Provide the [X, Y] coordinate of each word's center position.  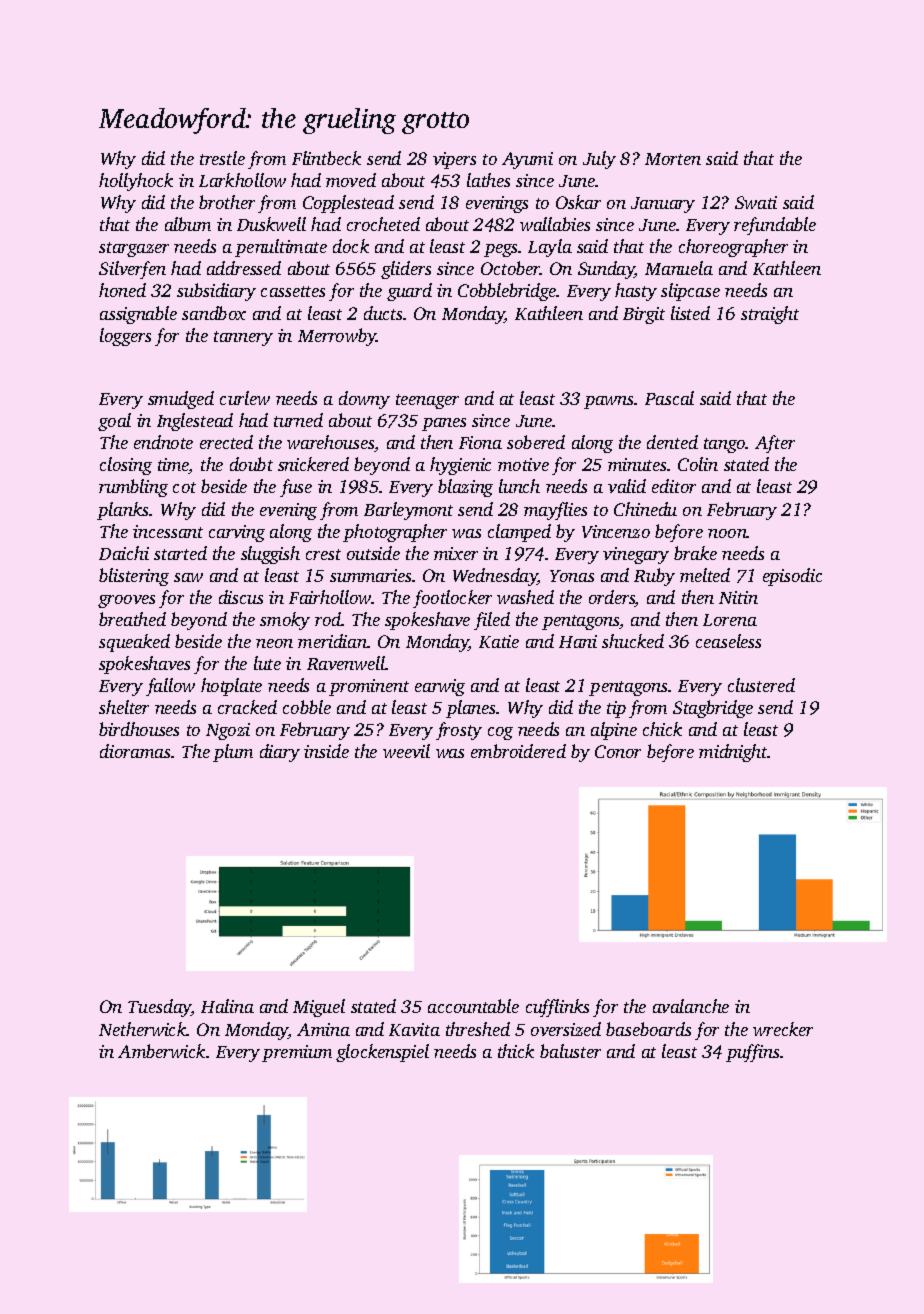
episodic [792, 577]
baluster [570, 1051]
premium [297, 1053]
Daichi [124, 553]
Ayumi [527, 160]
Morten [673, 159]
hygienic [460, 466]
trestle [222, 158]
